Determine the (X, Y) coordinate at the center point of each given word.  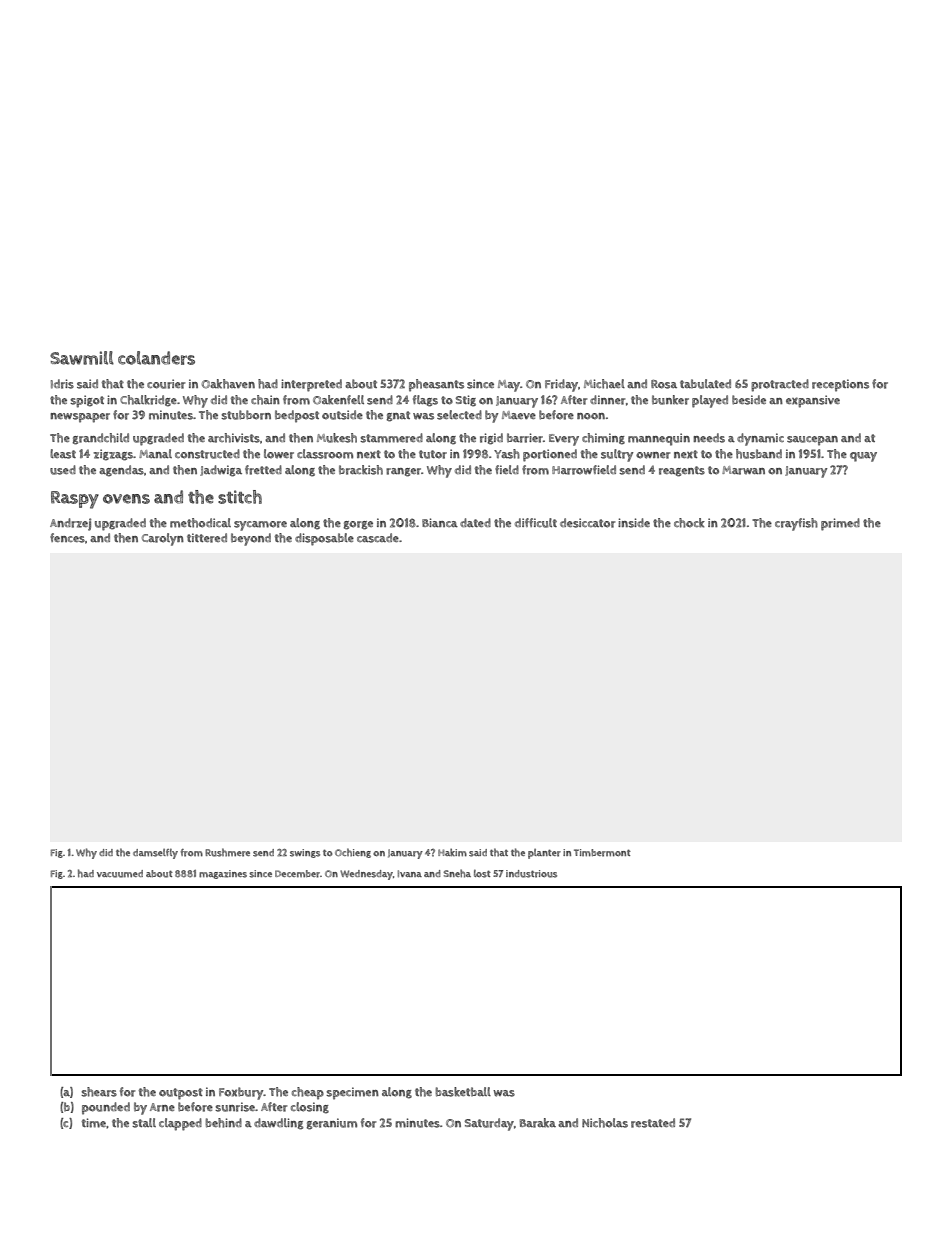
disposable (324, 539)
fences (67, 538)
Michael (604, 384)
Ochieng (353, 853)
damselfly (155, 854)
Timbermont (602, 853)
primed (840, 524)
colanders (156, 358)
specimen (352, 1093)
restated (653, 1123)
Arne (162, 1107)
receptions (840, 385)
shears (99, 1092)
